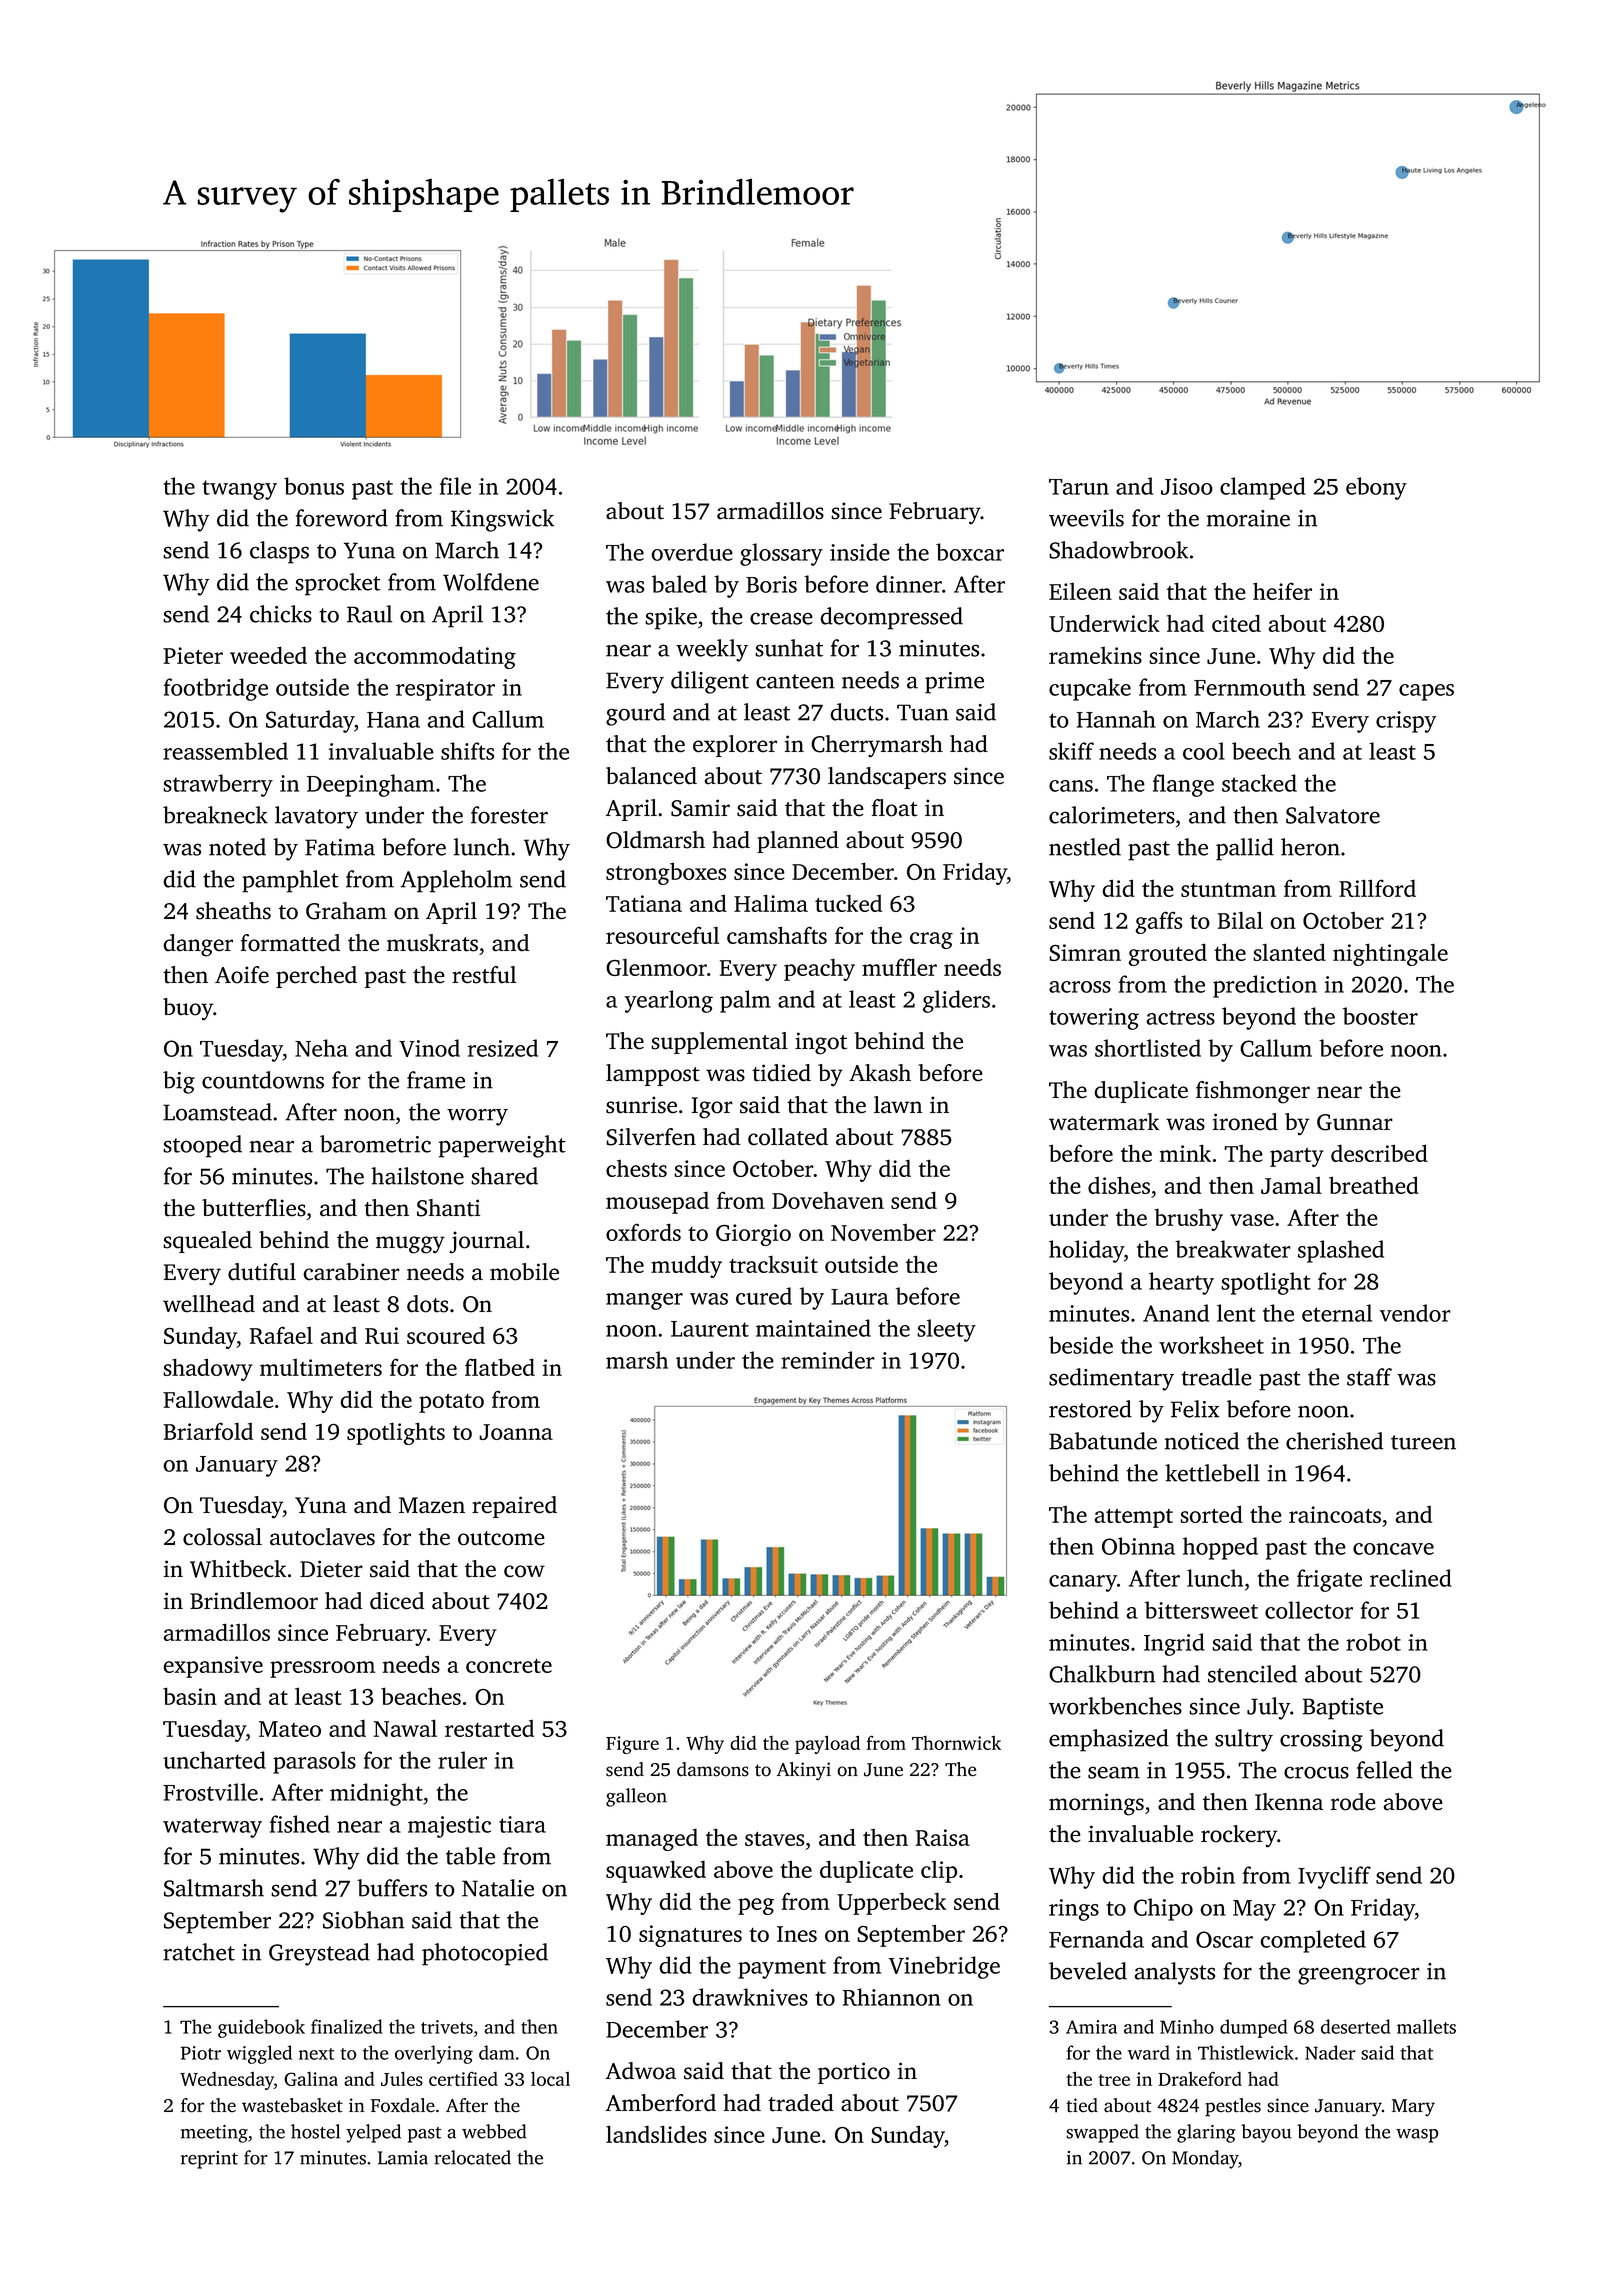 The width and height of the screenshot is (1620, 2292). Describe the element at coordinates (239, 490) in the screenshot. I see `twangy` at that location.
